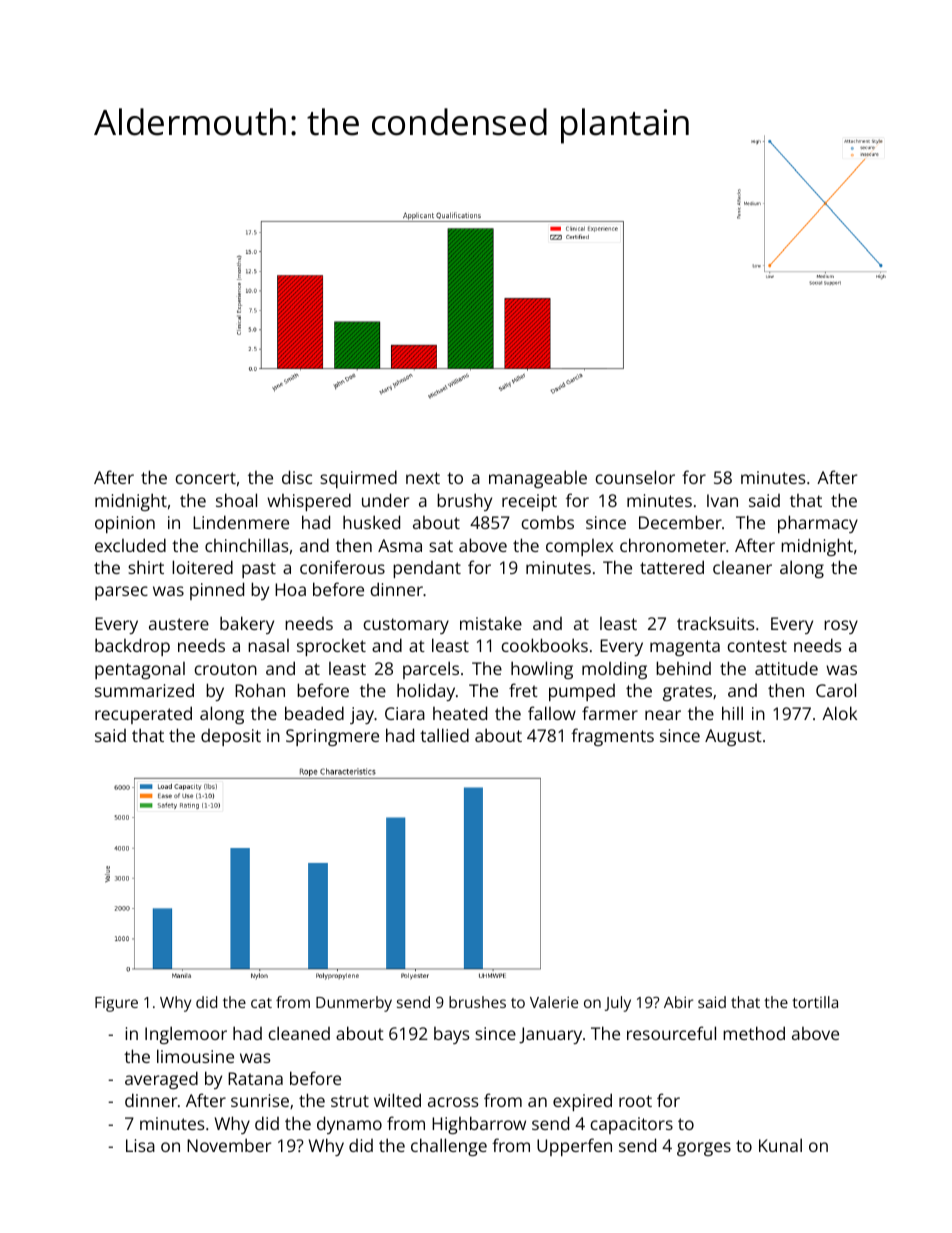 The height and width of the screenshot is (1233, 952). What do you see at coordinates (836, 690) in the screenshot?
I see `Carol` at bounding box center [836, 690].
